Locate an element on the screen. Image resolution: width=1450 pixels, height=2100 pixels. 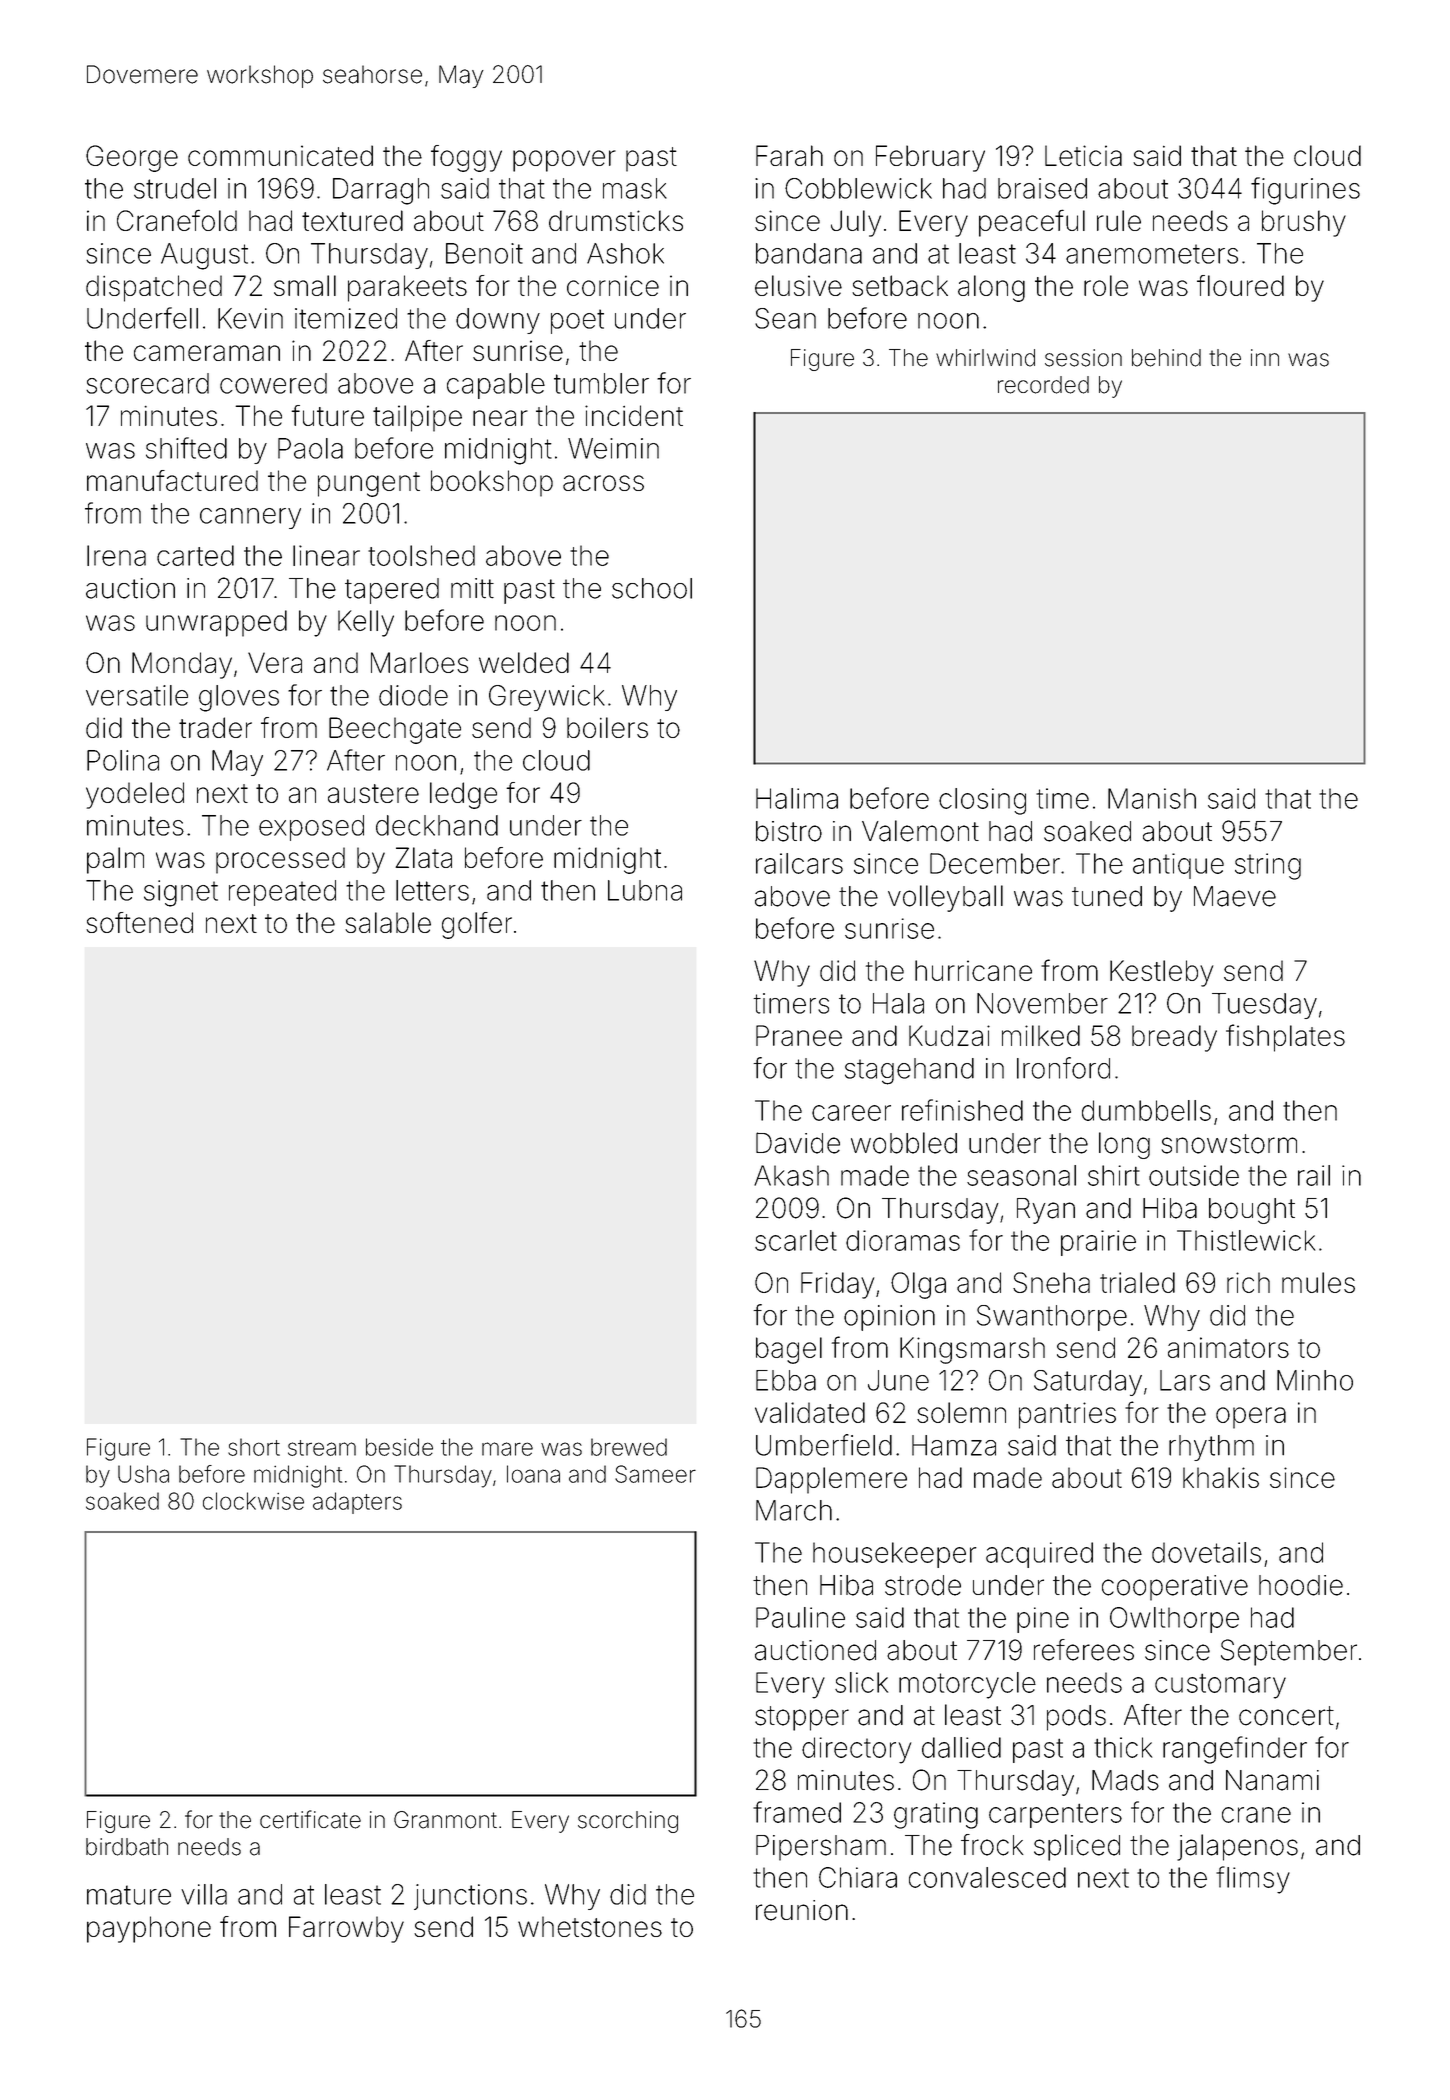
George is located at coordinates (132, 158).
